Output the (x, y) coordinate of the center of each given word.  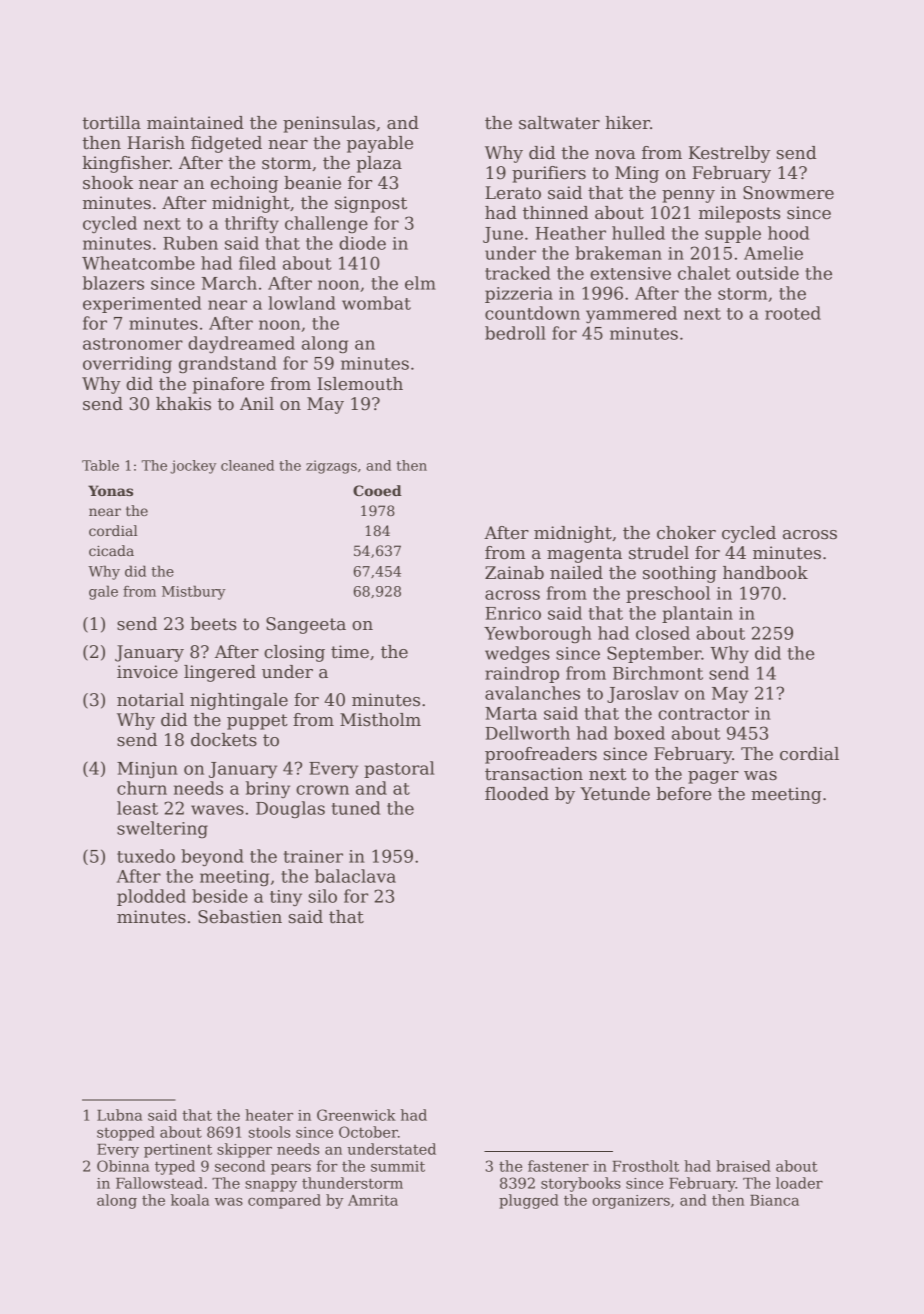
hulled (638, 233)
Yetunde (615, 794)
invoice (147, 672)
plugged (529, 1201)
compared (284, 1201)
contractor (703, 714)
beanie (312, 183)
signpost (371, 204)
